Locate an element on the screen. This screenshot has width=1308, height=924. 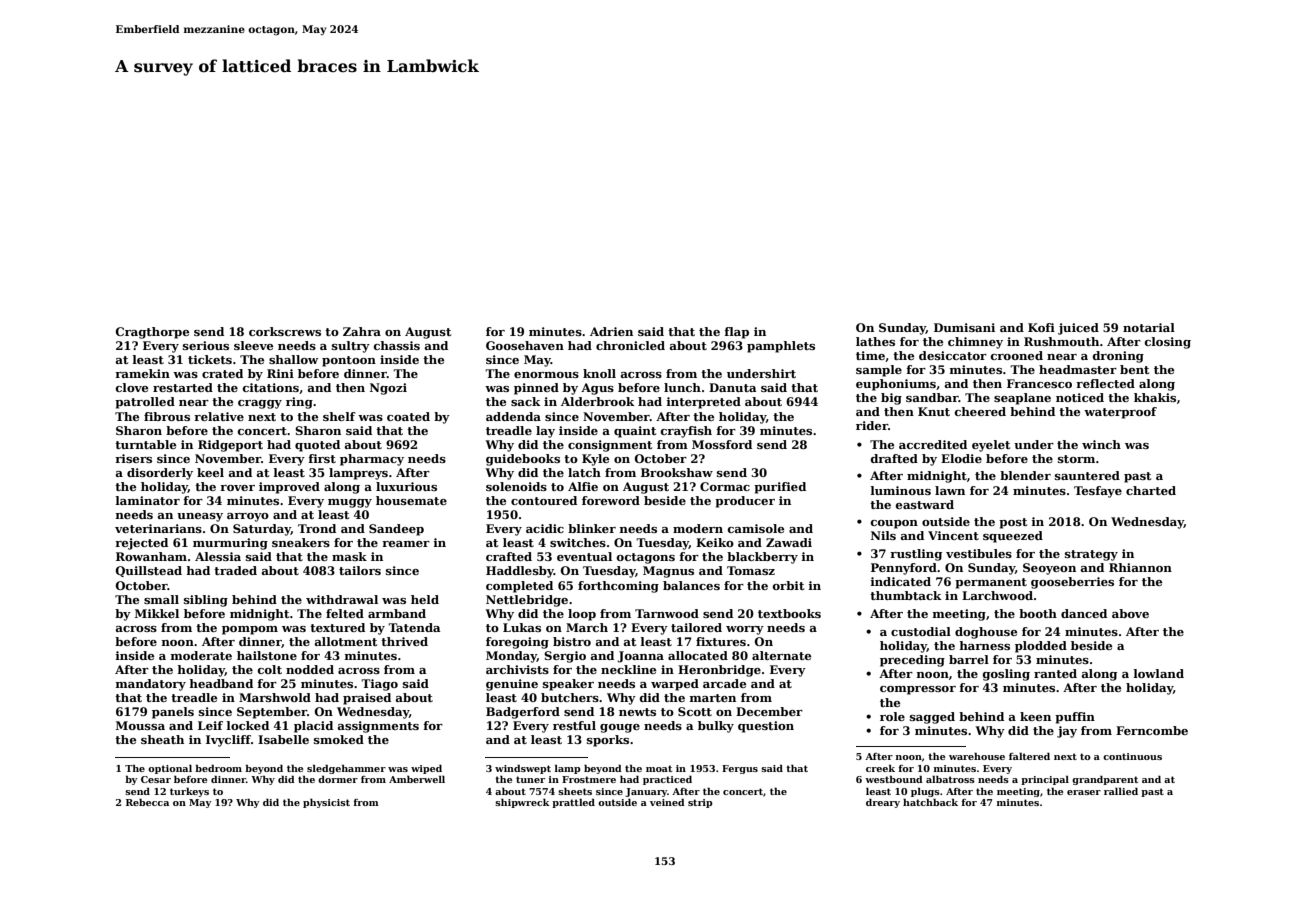
dormer is located at coordinates (338, 779).
